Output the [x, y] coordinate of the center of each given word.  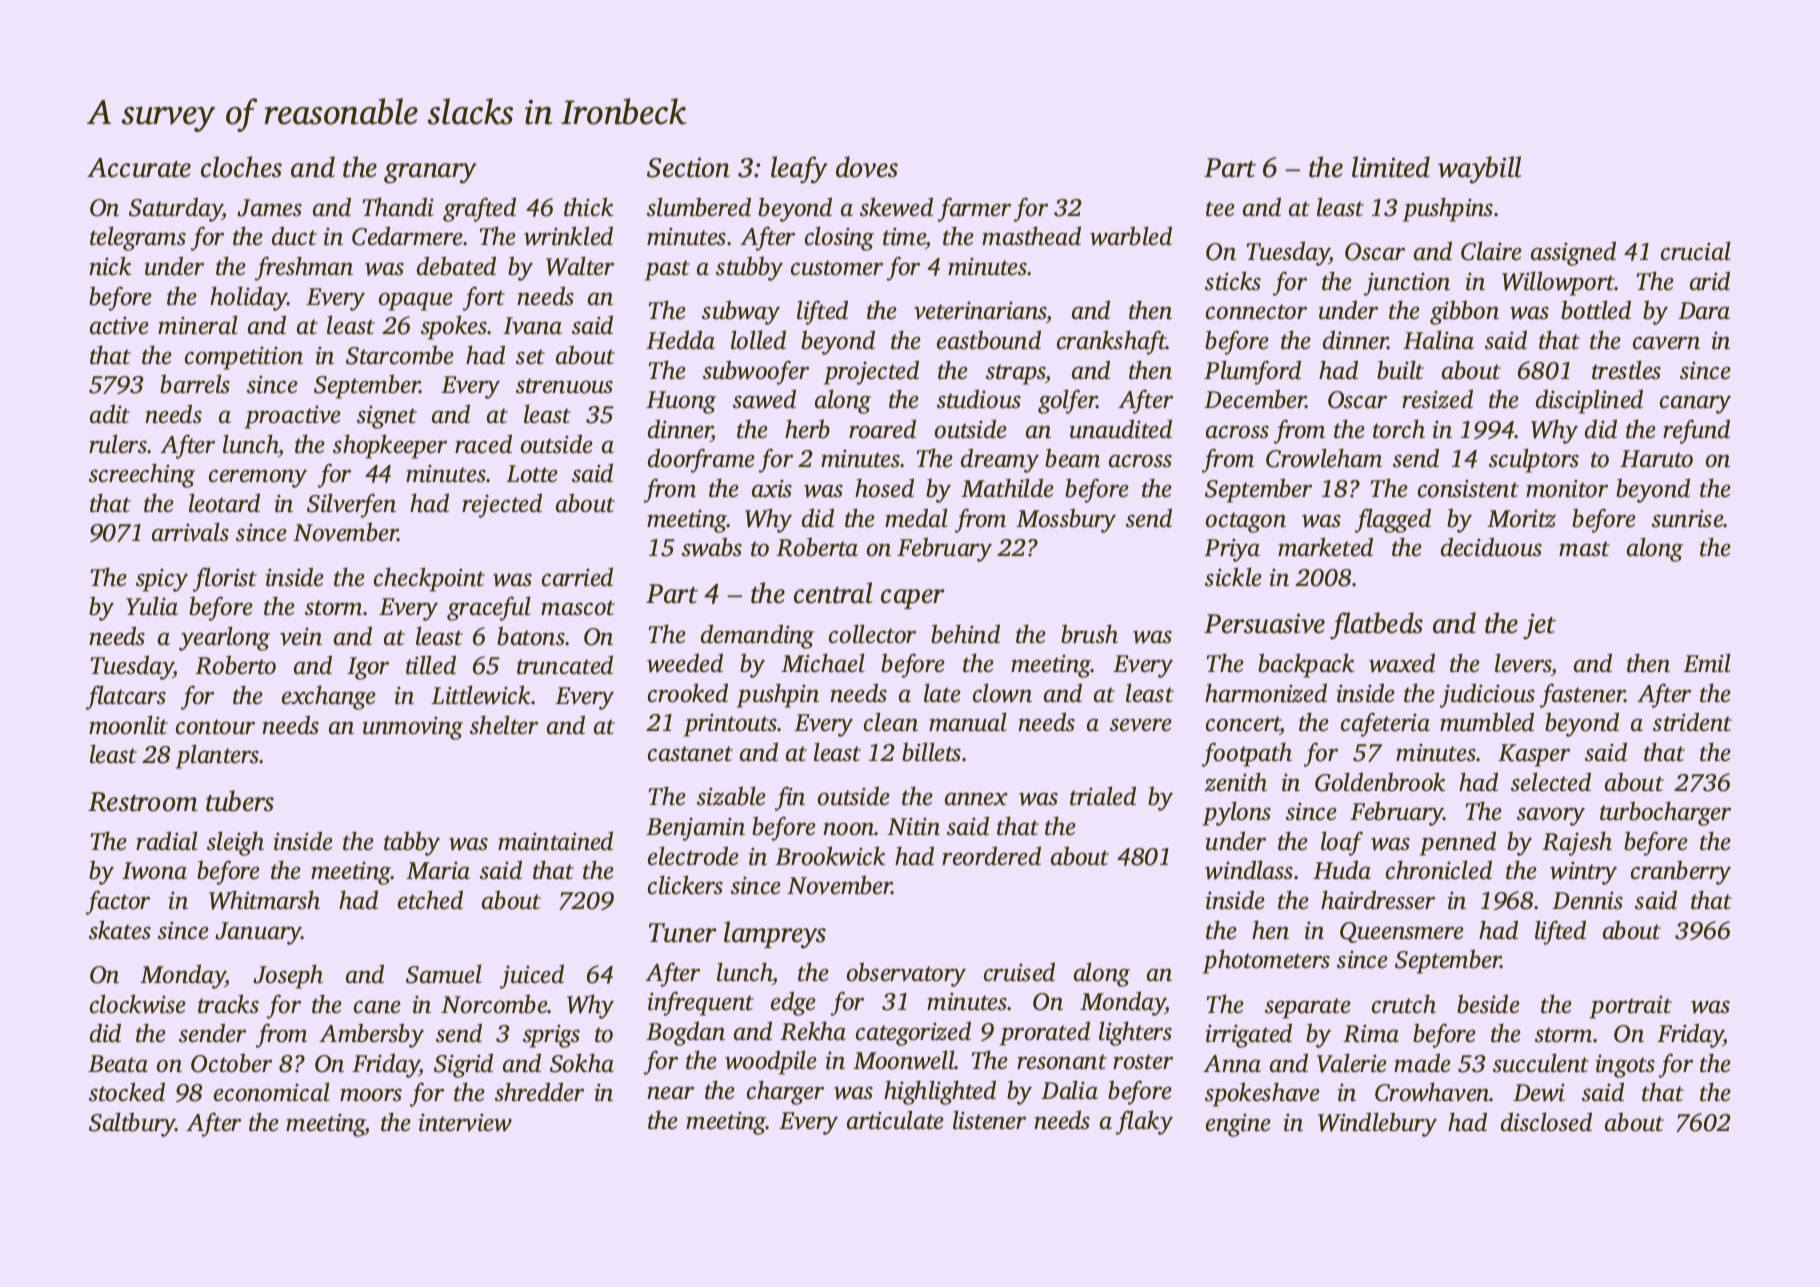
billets [931, 752]
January [258, 933]
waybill [1479, 170]
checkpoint [429, 579]
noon [849, 829]
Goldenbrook [1380, 782]
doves [867, 167]
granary [430, 173]
